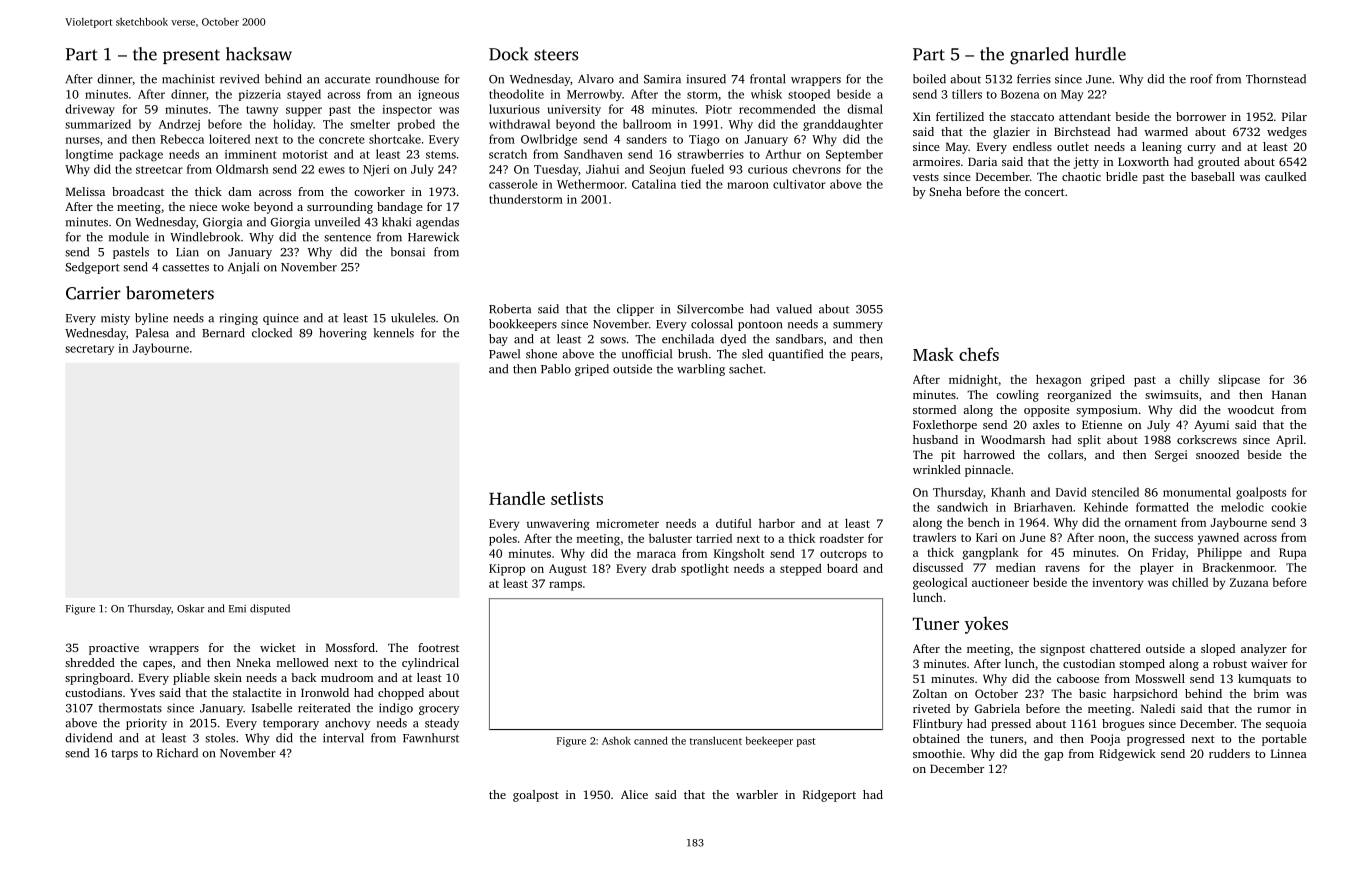 This page has width=1372, height=887. What do you see at coordinates (556, 55) in the page?
I see `steers` at bounding box center [556, 55].
